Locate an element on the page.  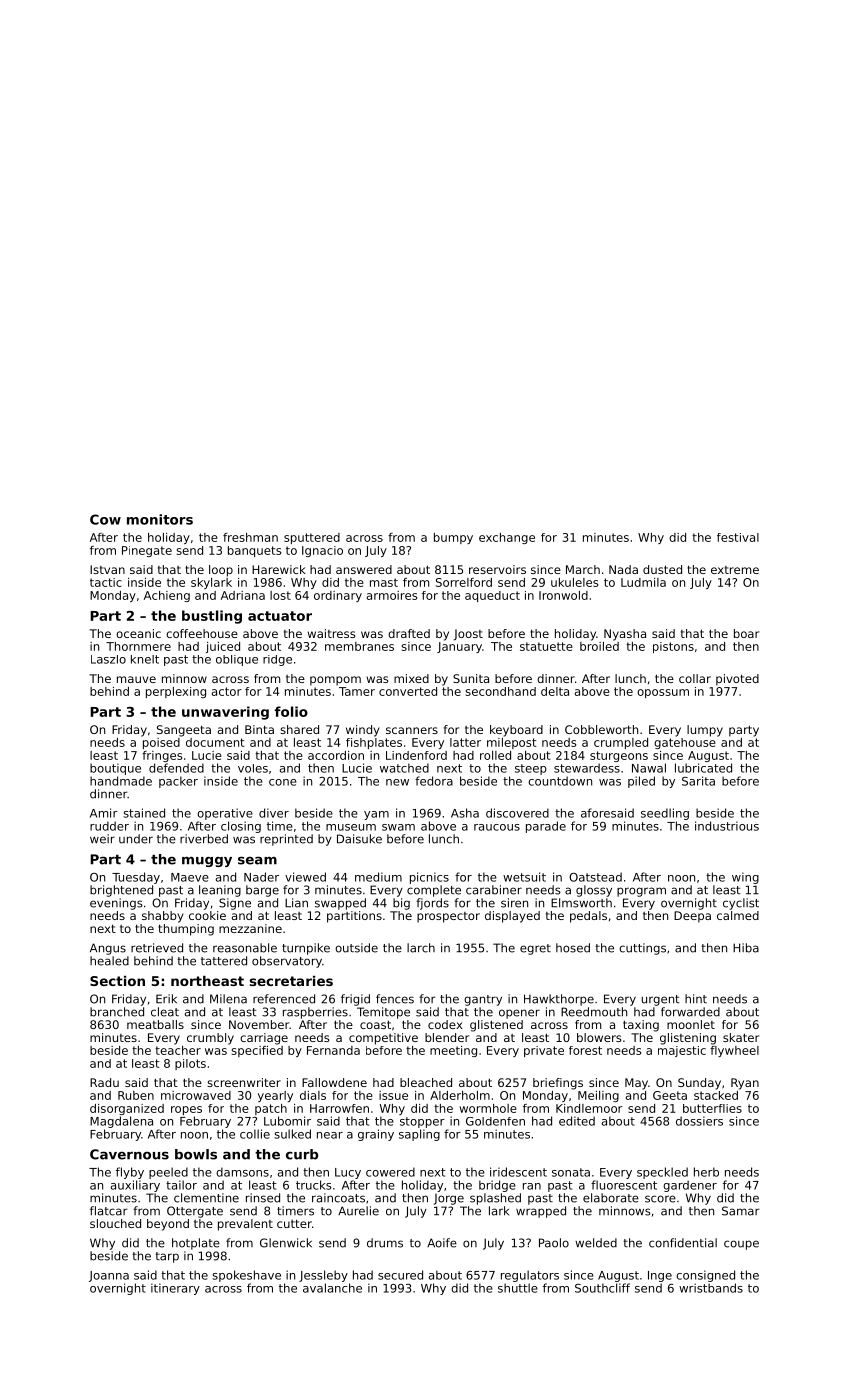
diver is located at coordinates (274, 813).
